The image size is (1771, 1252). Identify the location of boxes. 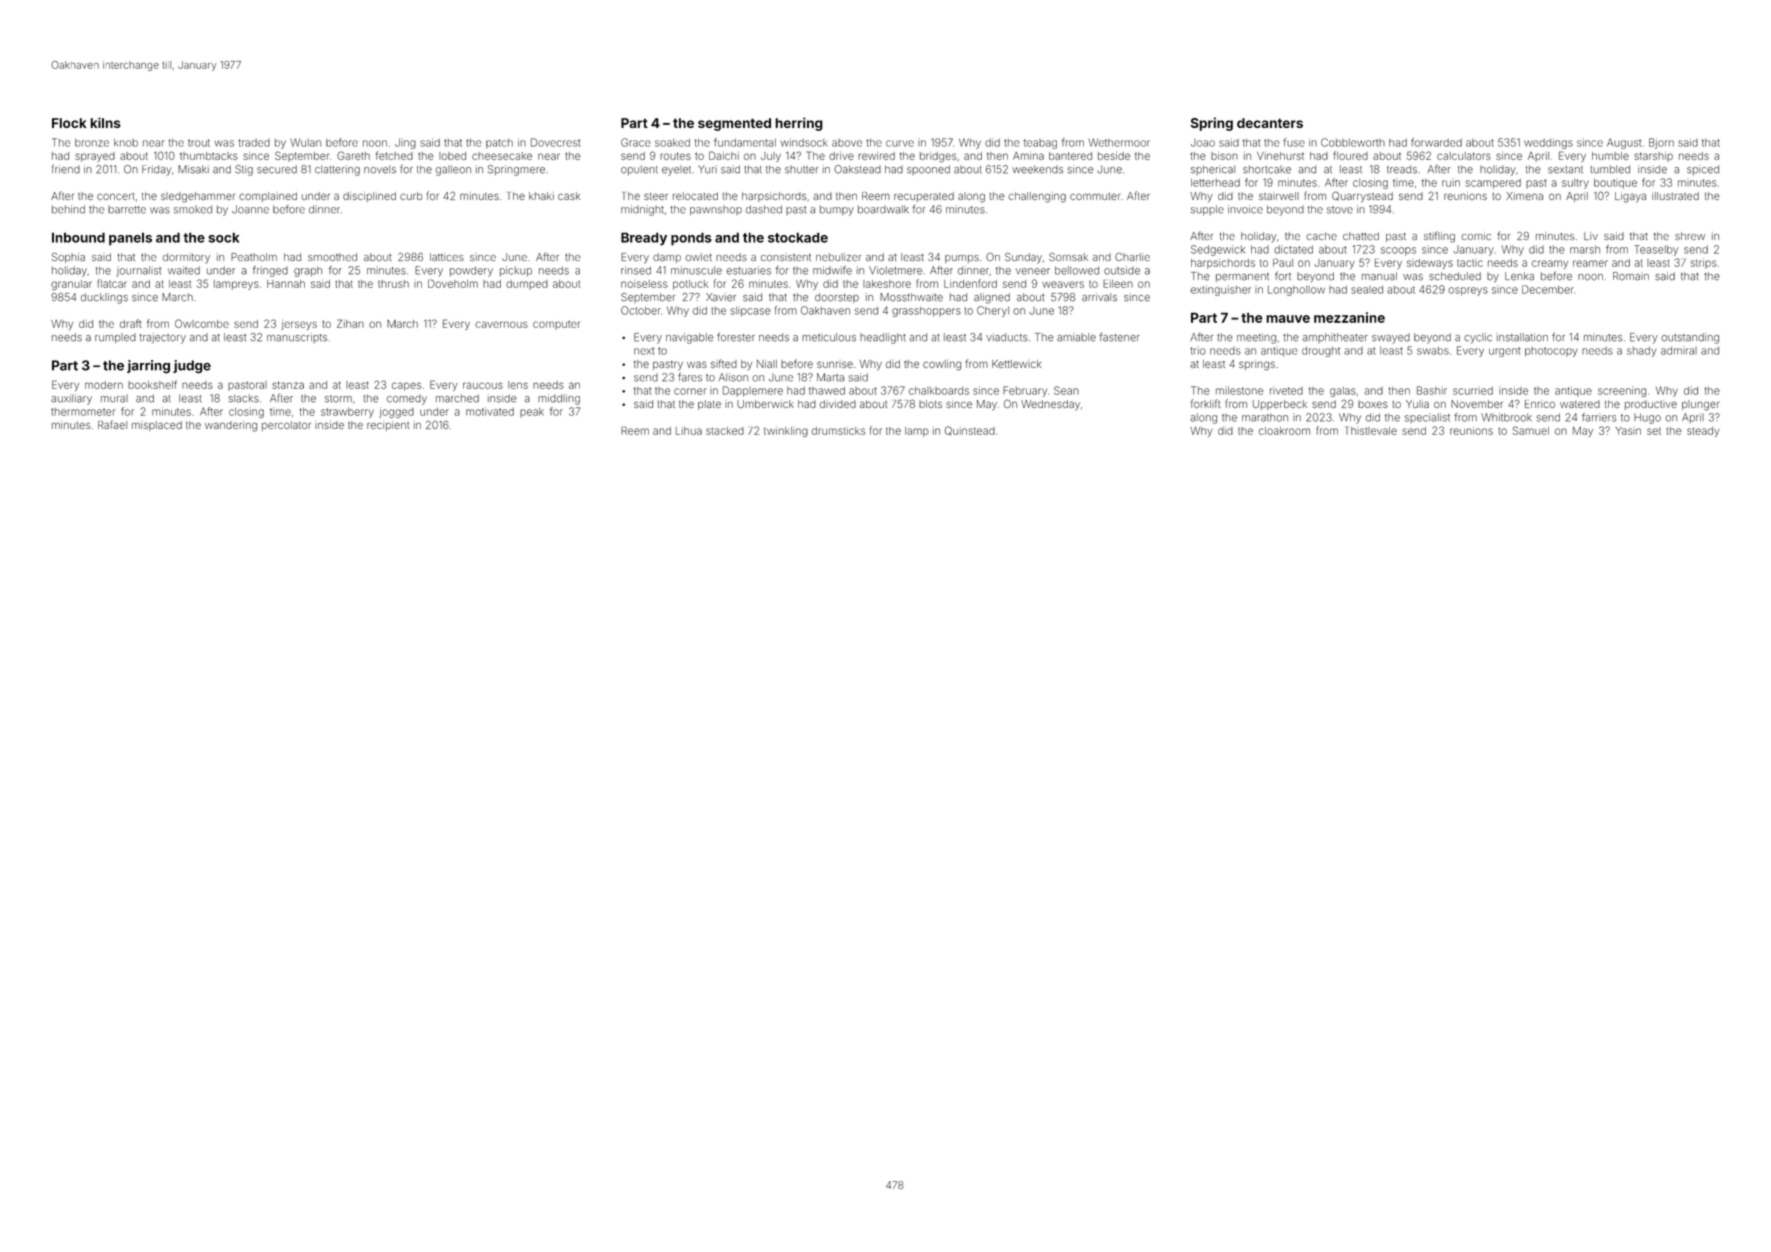
(1373, 404).
